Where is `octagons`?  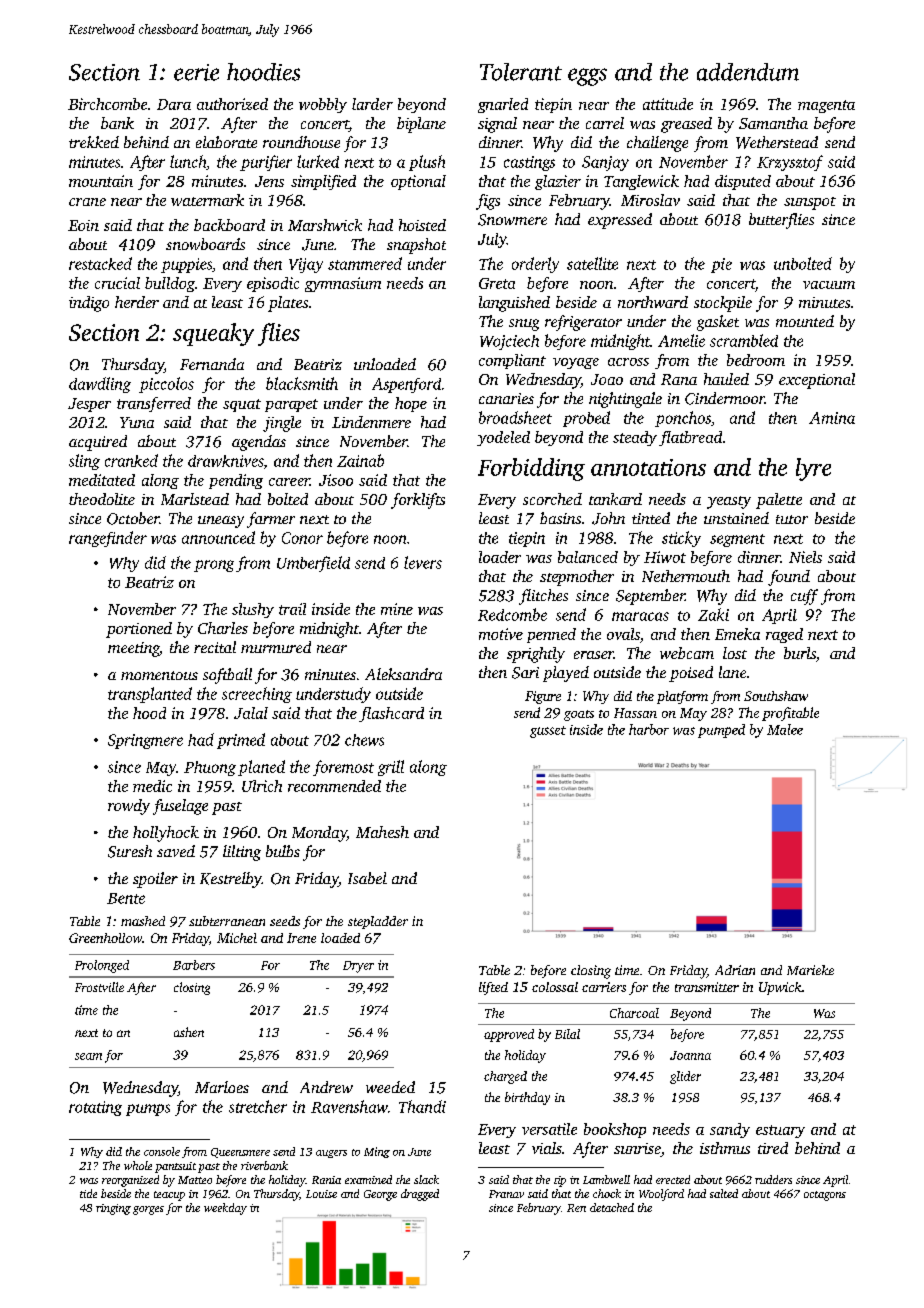 octagons is located at coordinates (825, 1196).
